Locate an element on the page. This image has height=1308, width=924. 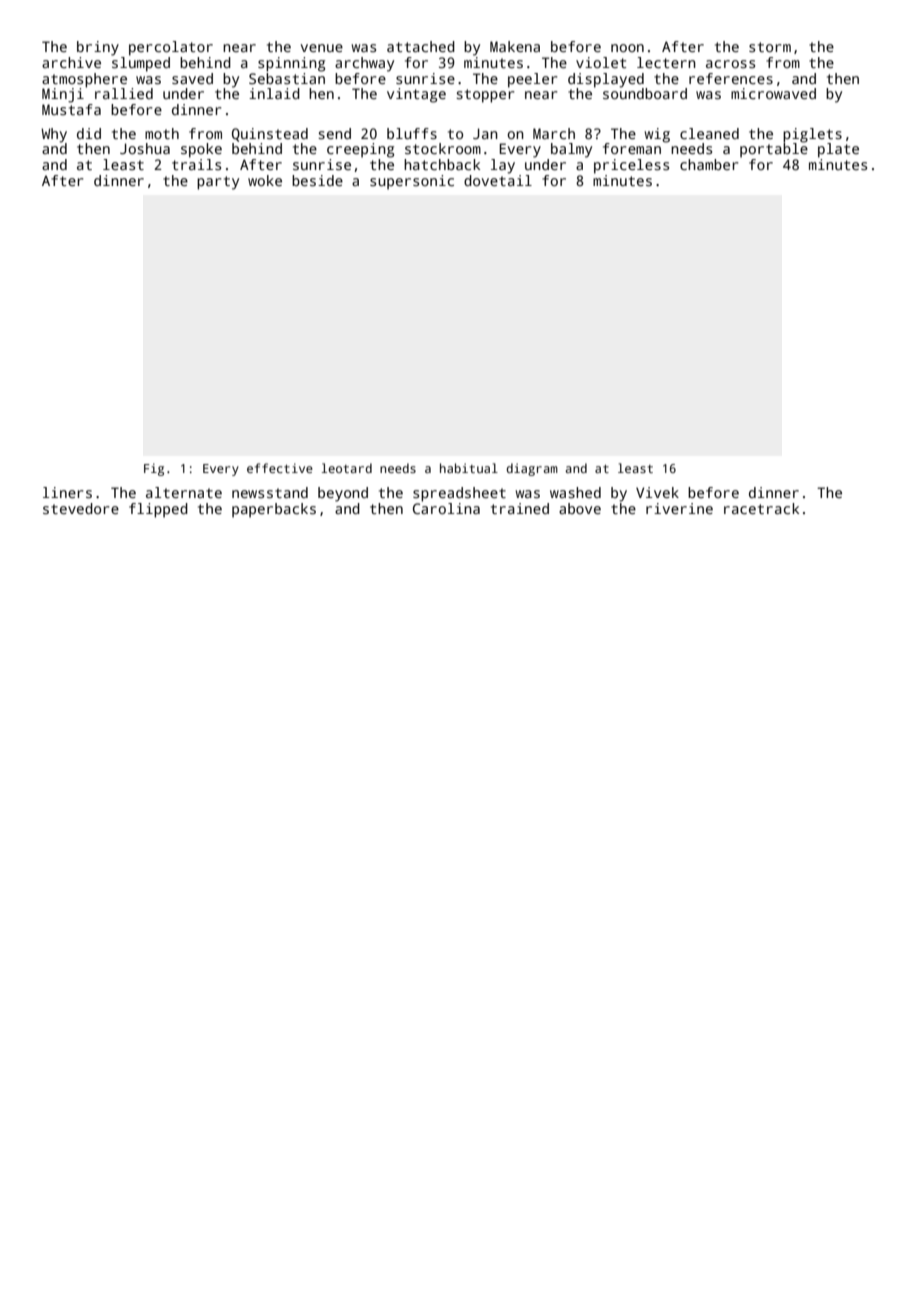
venue is located at coordinates (322, 48).
